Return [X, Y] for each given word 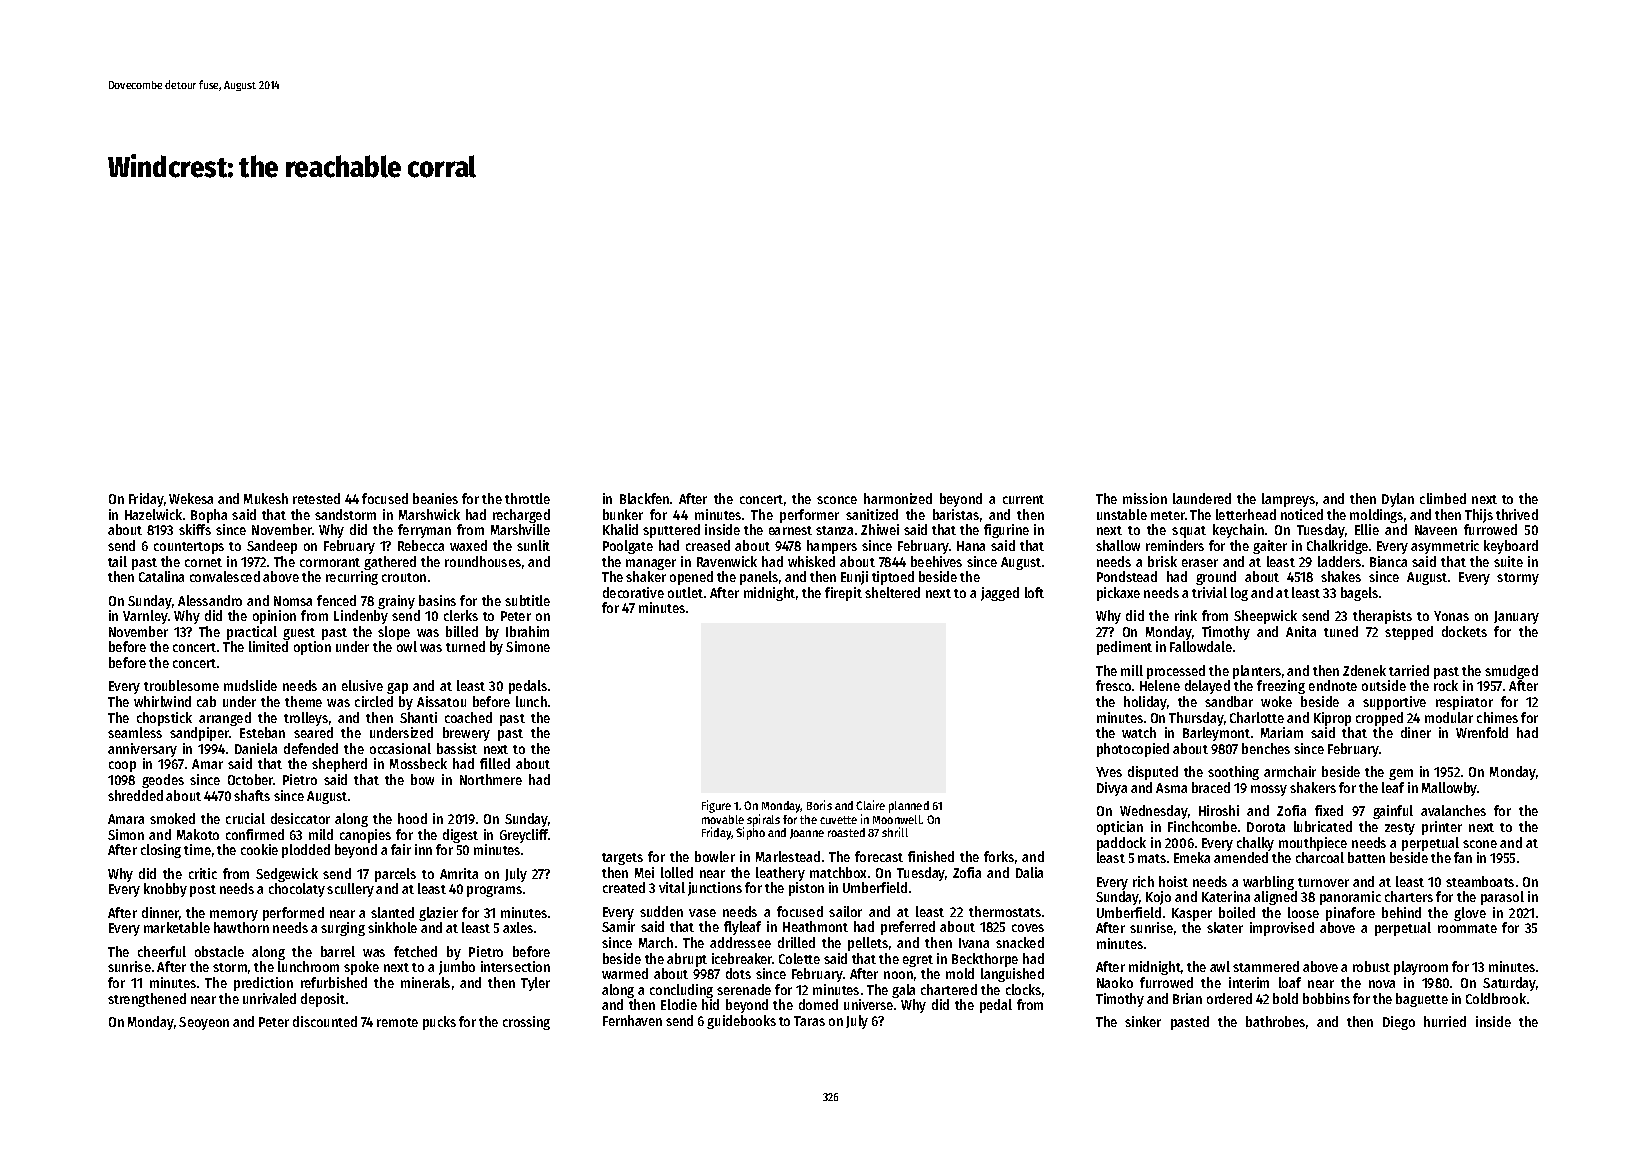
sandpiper [199, 734]
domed [818, 1004]
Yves [1109, 772]
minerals [425, 982]
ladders [1339, 561]
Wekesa [191, 498]
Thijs [1479, 516]
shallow [1118, 545]
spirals [763, 820]
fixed [1329, 810]
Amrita [459, 873]
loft [1034, 592]
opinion [274, 617]
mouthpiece [1313, 844]
